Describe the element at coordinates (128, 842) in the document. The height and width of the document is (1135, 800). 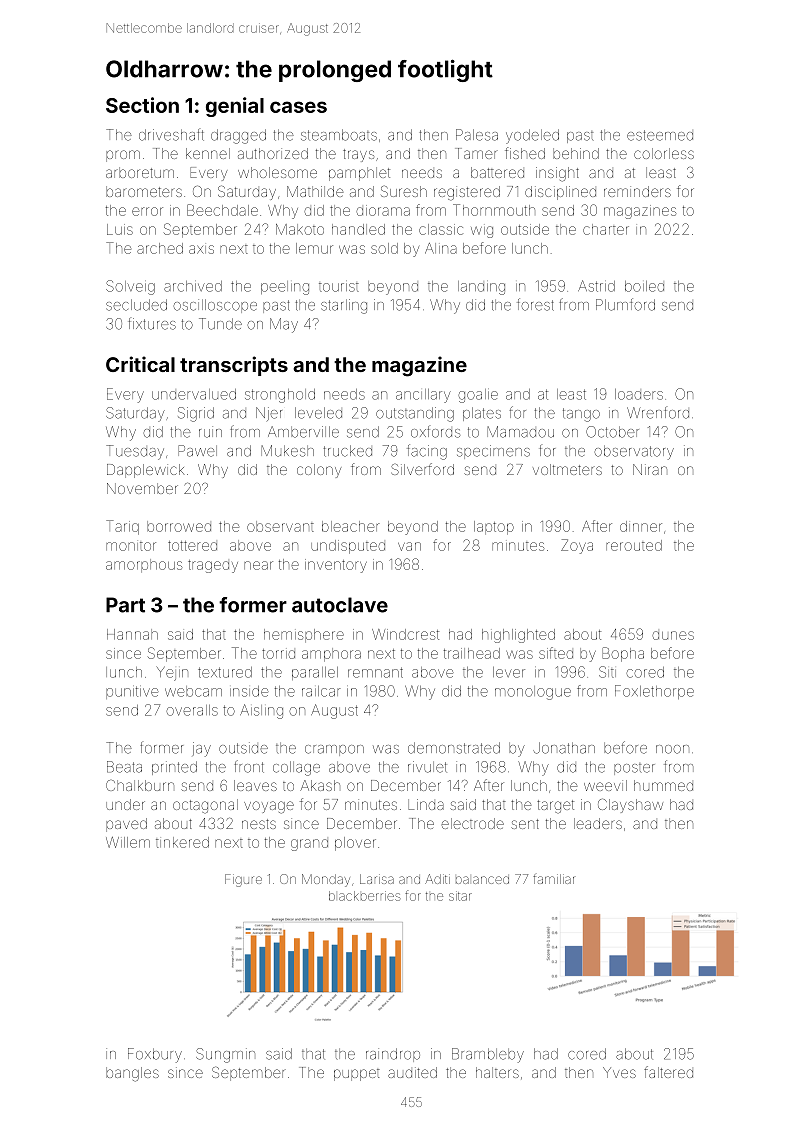
I see `Willem` at that location.
